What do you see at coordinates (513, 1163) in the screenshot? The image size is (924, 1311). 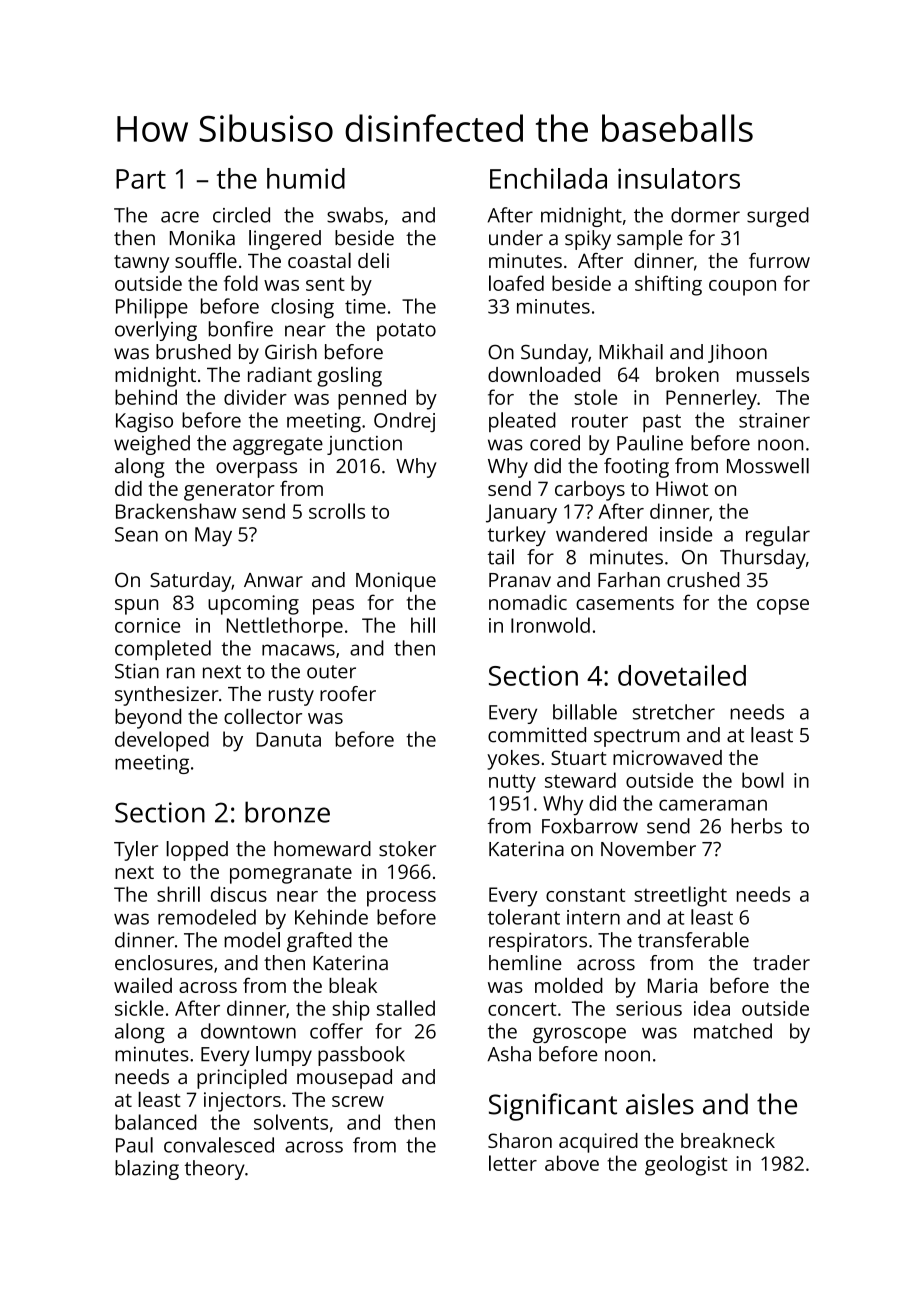 I see `letter` at bounding box center [513, 1163].
